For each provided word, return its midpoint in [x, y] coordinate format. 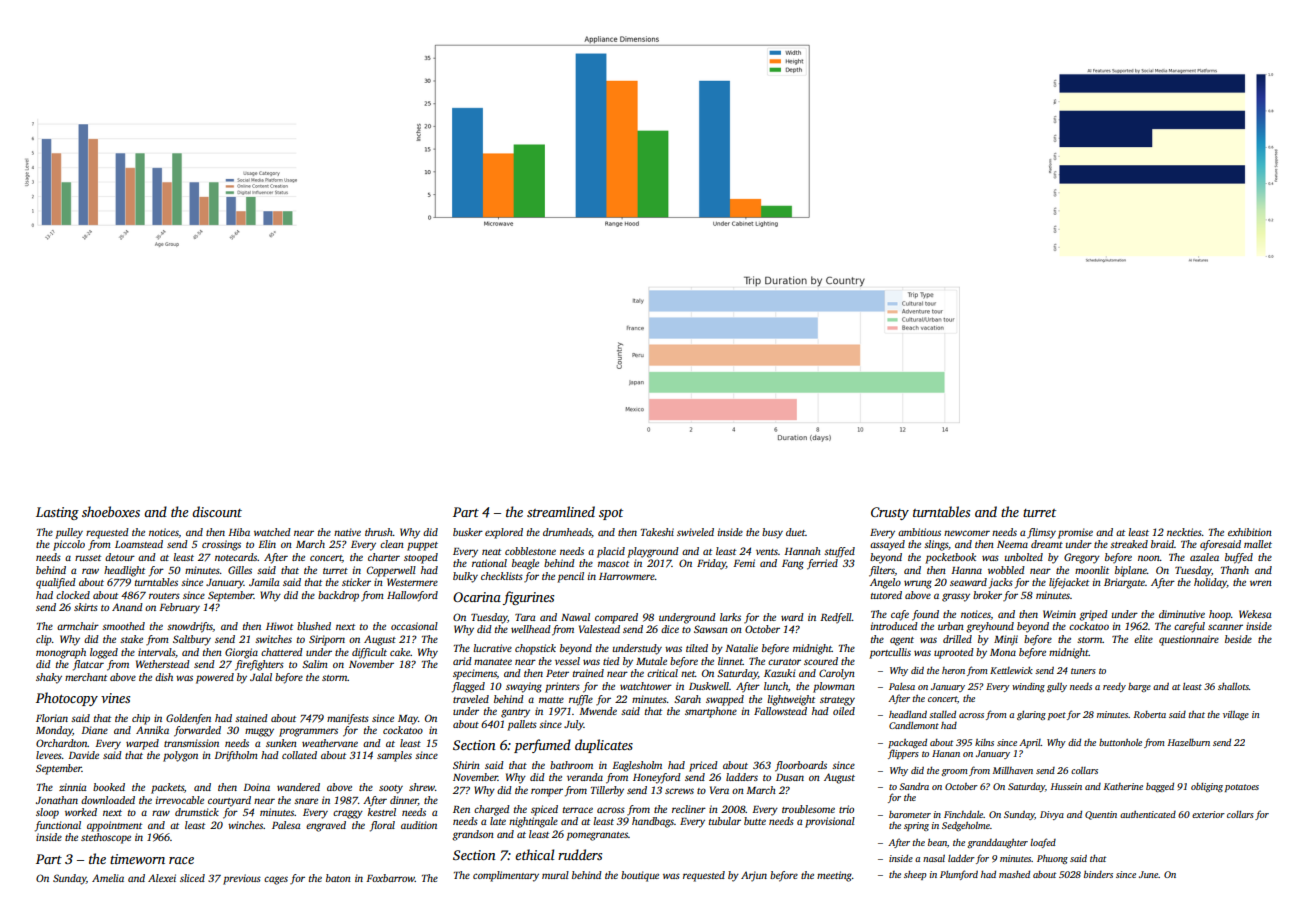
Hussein [1066, 786]
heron [953, 670]
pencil [570, 577]
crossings [221, 545]
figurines [528, 598]
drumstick [197, 812]
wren [1261, 583]
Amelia [108, 878]
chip [141, 719]
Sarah [687, 699]
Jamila [264, 582]
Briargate [1124, 583]
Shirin [466, 765]
